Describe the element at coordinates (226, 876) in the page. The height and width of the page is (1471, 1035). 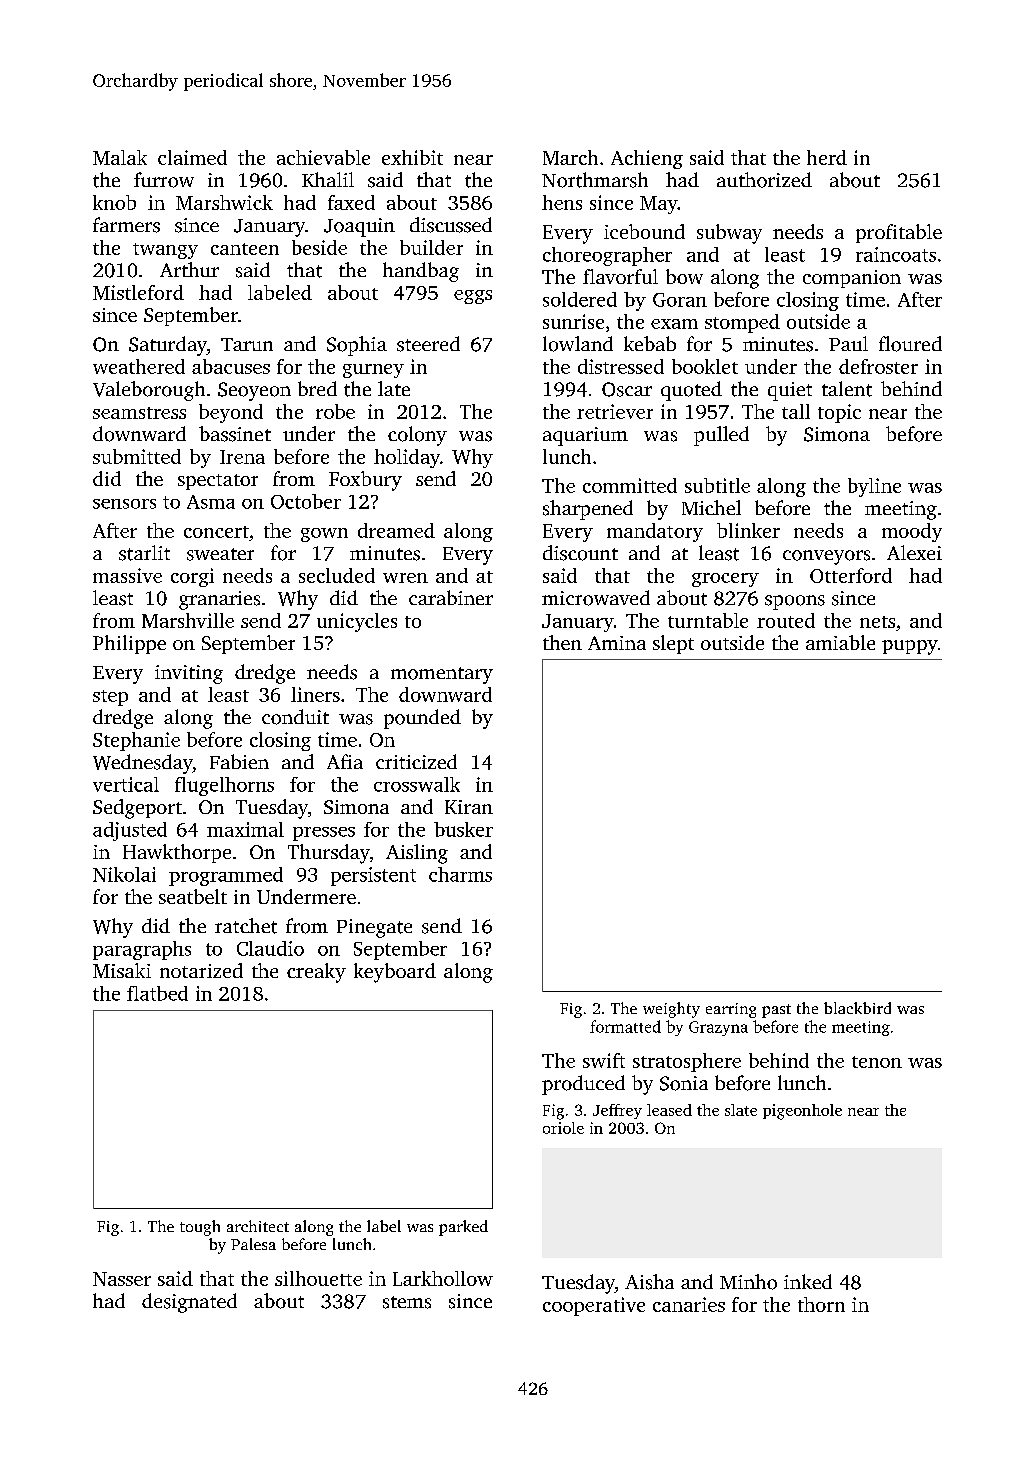
I see `programmed` at that location.
